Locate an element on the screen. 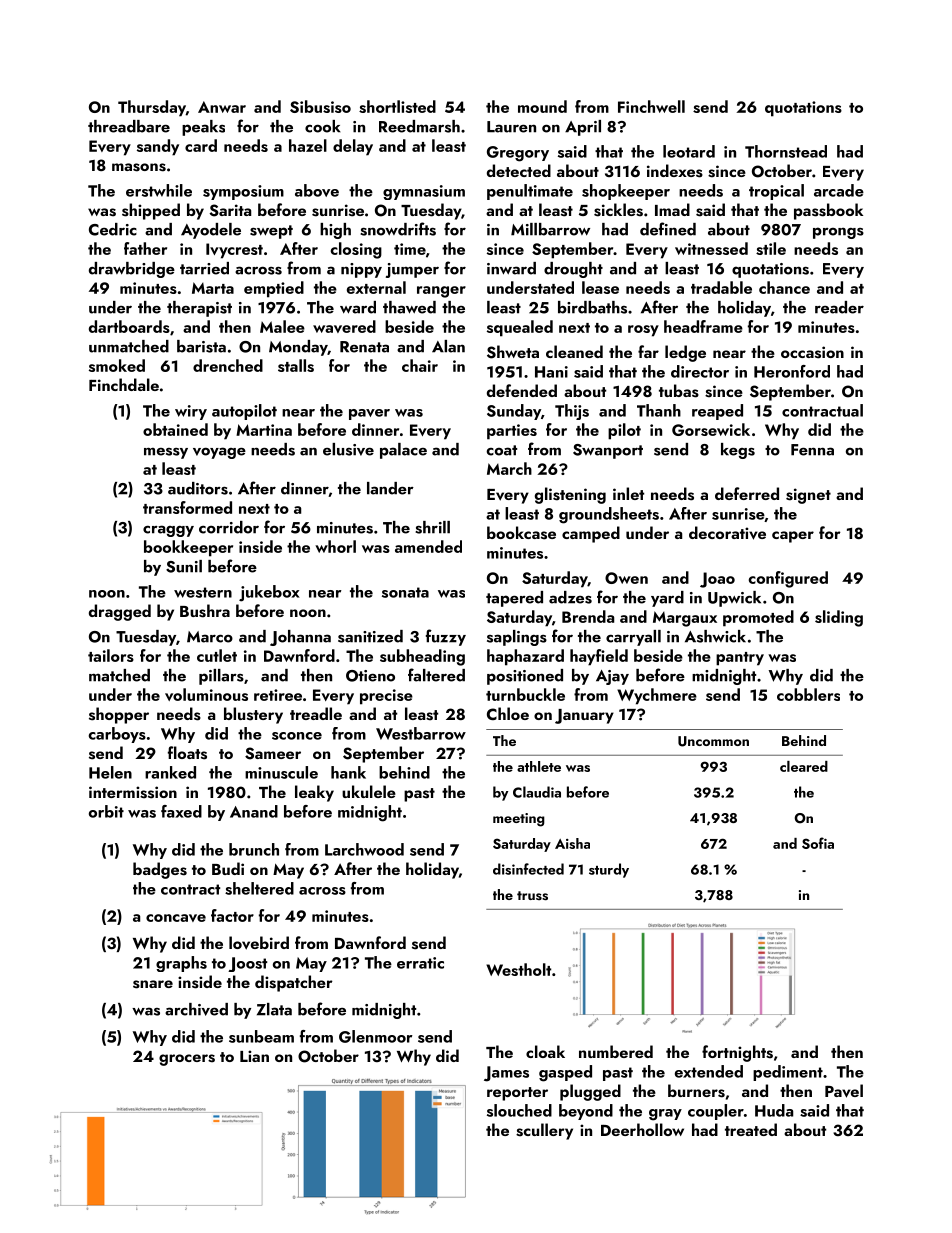 Image resolution: width=952 pixels, height=1233 pixels. cleared is located at coordinates (804, 766).
